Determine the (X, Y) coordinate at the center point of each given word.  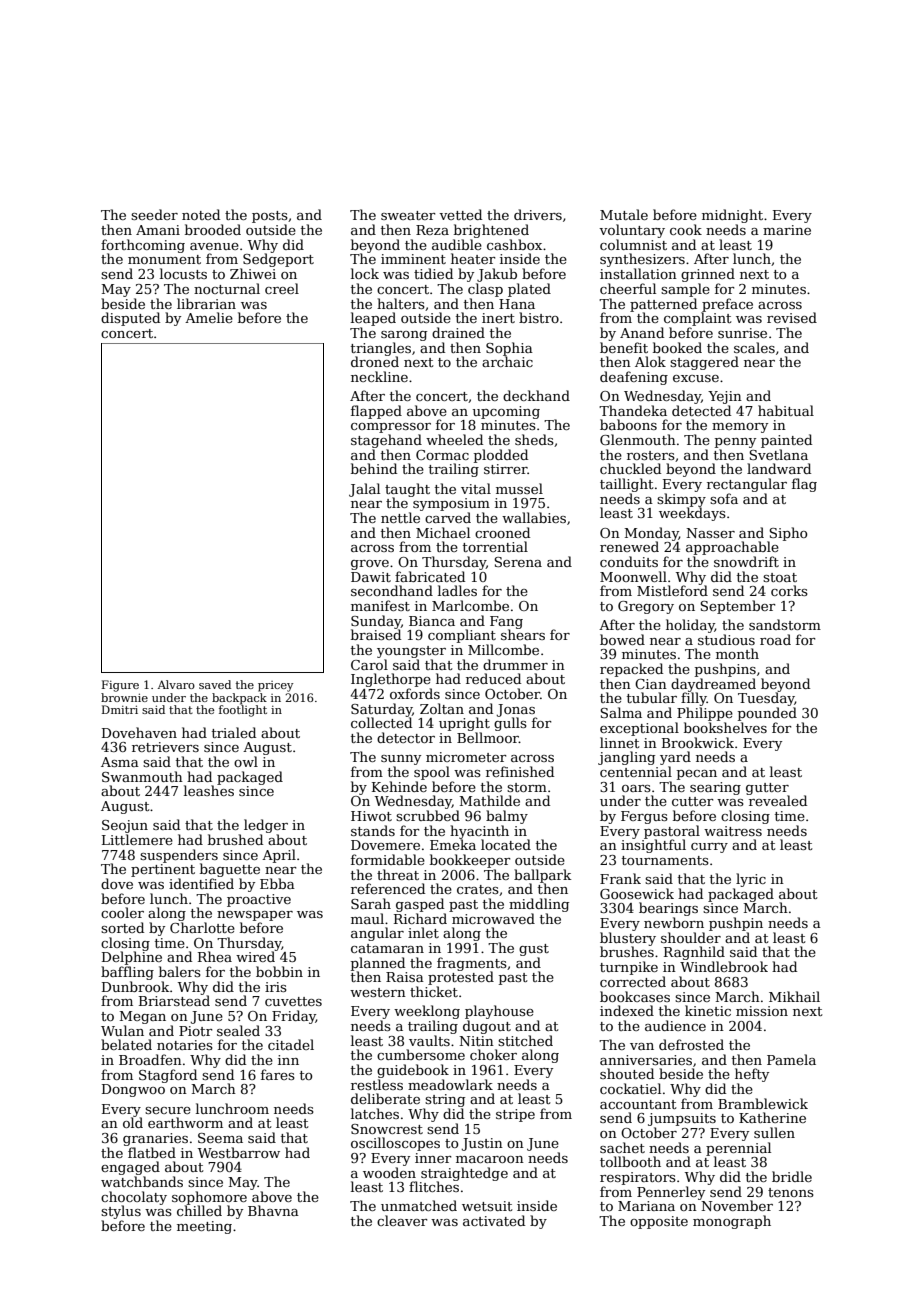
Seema (220, 1138)
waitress (733, 831)
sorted (122, 927)
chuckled (630, 468)
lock (365, 273)
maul (367, 918)
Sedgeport (278, 260)
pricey (276, 686)
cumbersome (421, 1054)
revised (792, 317)
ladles (457, 590)
